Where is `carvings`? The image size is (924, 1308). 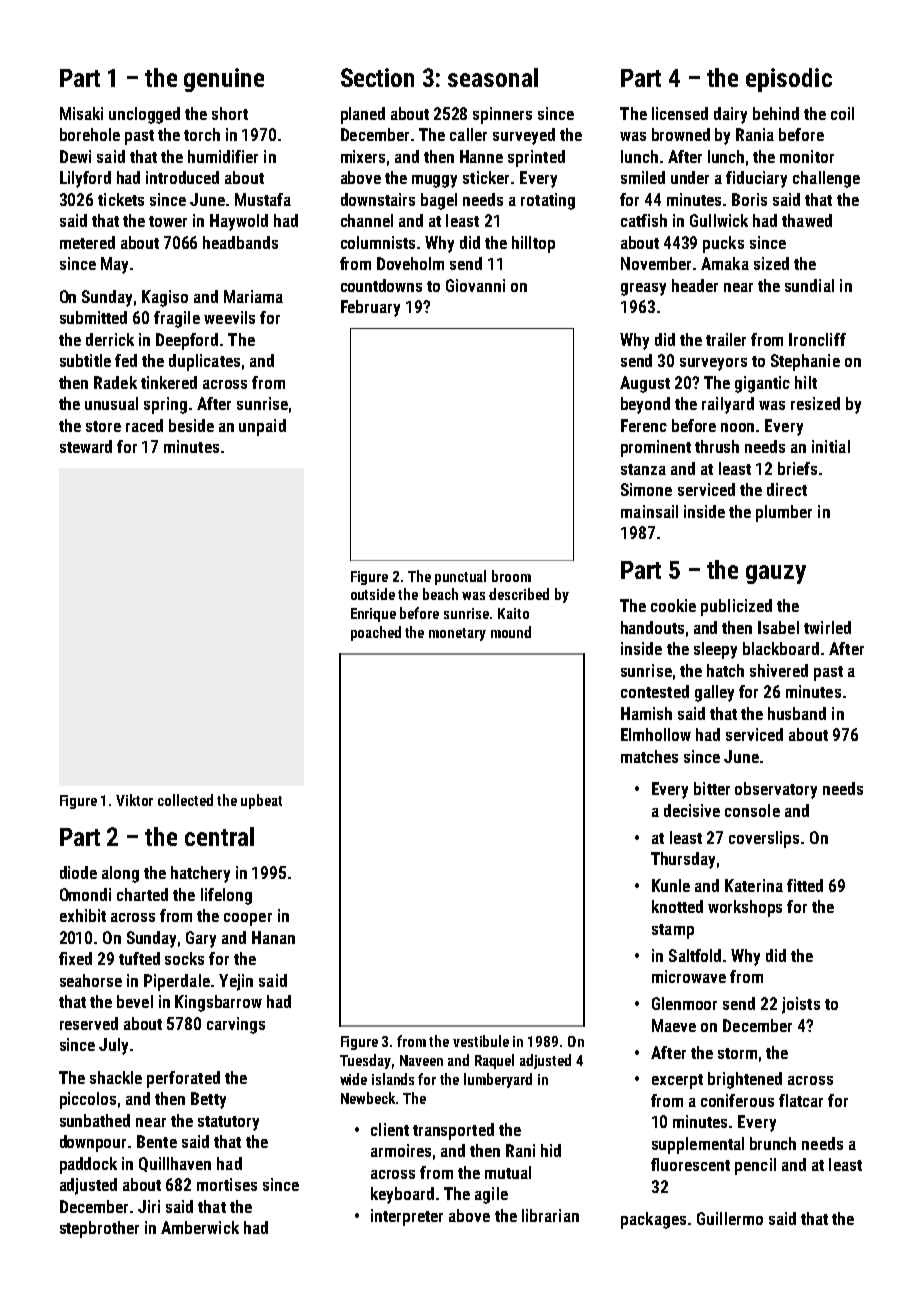
carvings is located at coordinates (236, 1025).
